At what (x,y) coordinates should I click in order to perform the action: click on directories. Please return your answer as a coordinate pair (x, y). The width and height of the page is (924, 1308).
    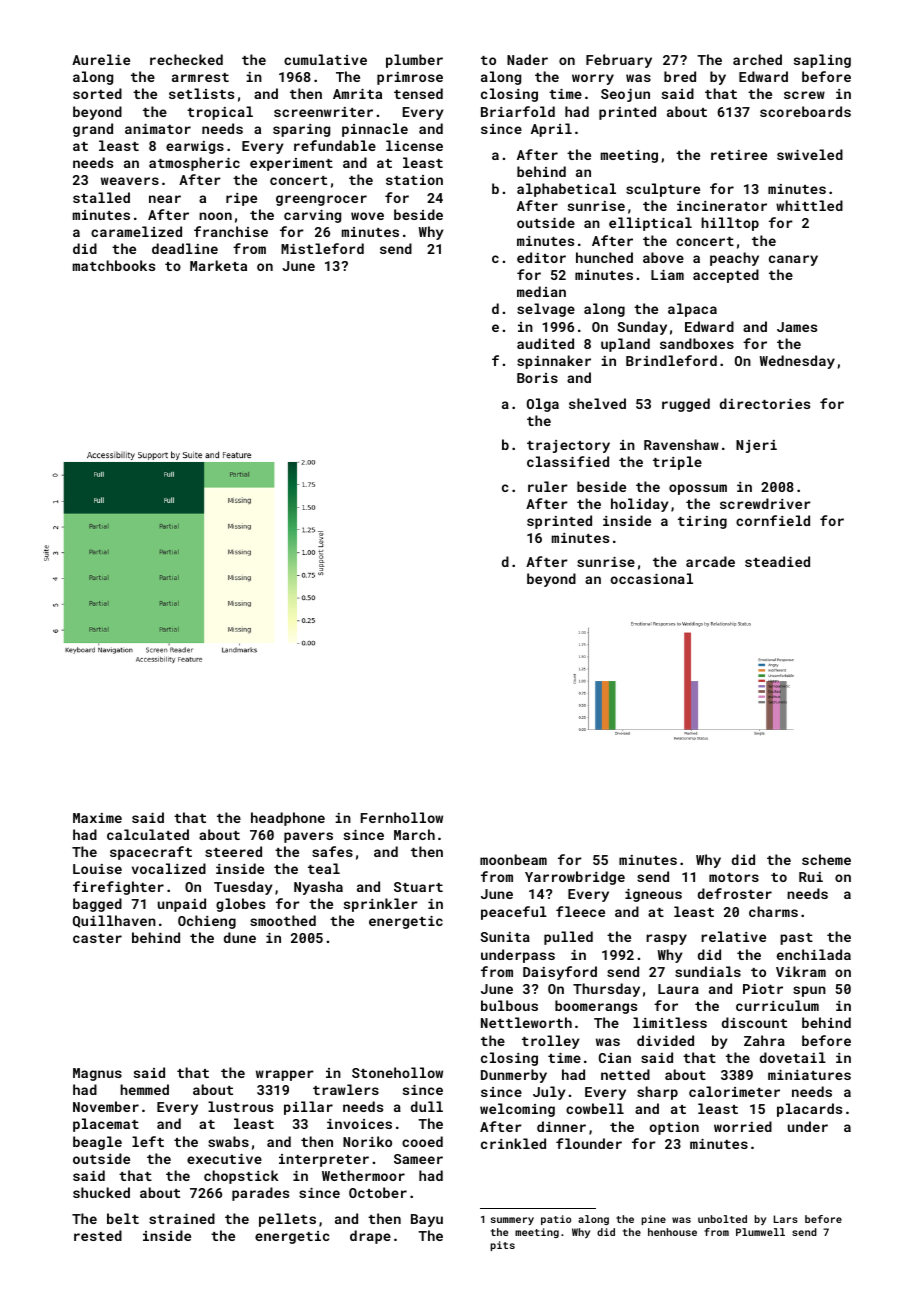
    Looking at the image, I should click on (765, 403).
